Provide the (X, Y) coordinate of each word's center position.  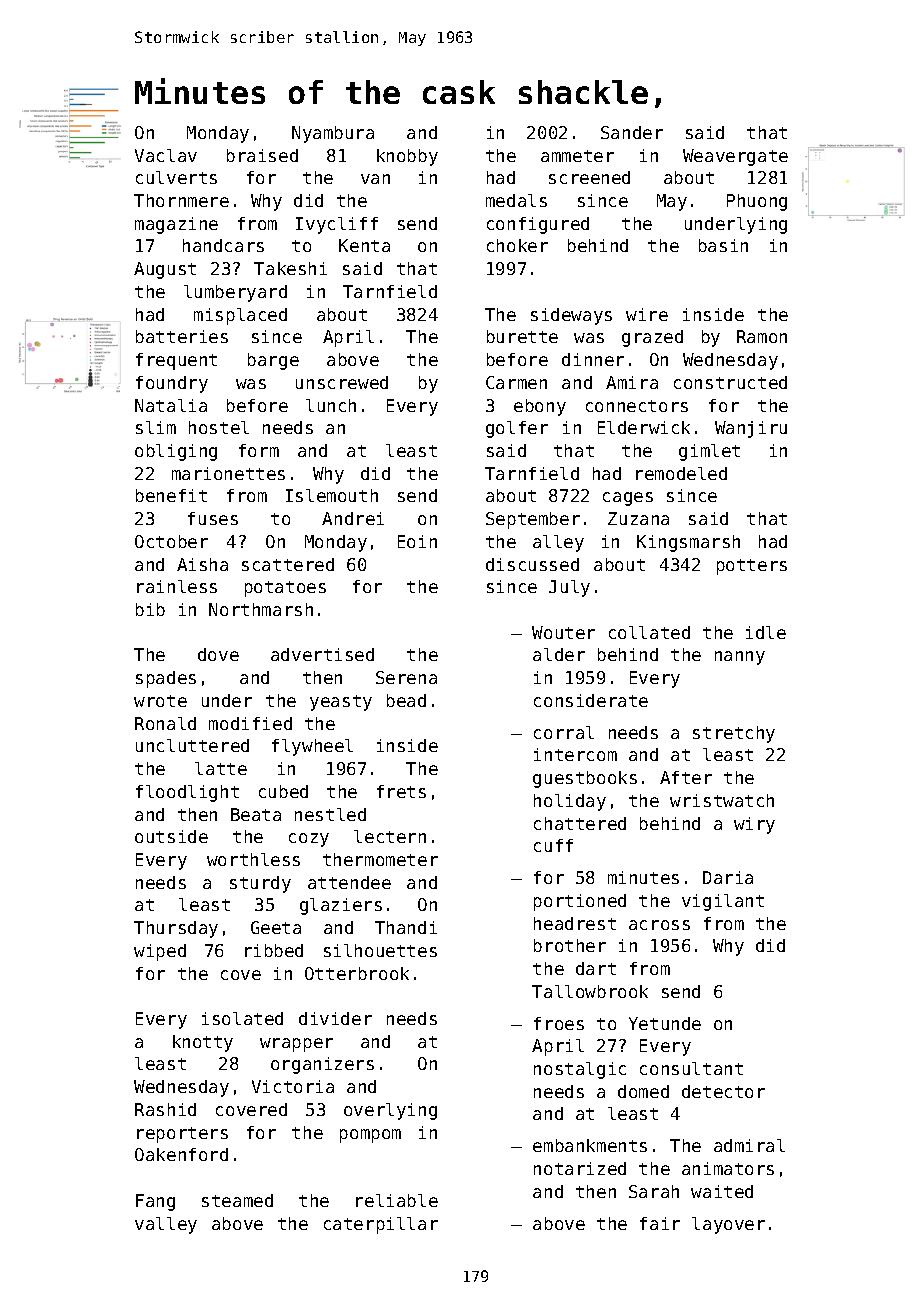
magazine (176, 225)
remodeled (681, 473)
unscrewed (342, 382)
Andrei (353, 518)
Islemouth (332, 495)
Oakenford (181, 1154)
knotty (203, 1043)
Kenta (364, 245)
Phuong (757, 202)
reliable (397, 1200)
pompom (370, 1136)
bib (150, 609)
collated (649, 632)
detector (723, 1091)
